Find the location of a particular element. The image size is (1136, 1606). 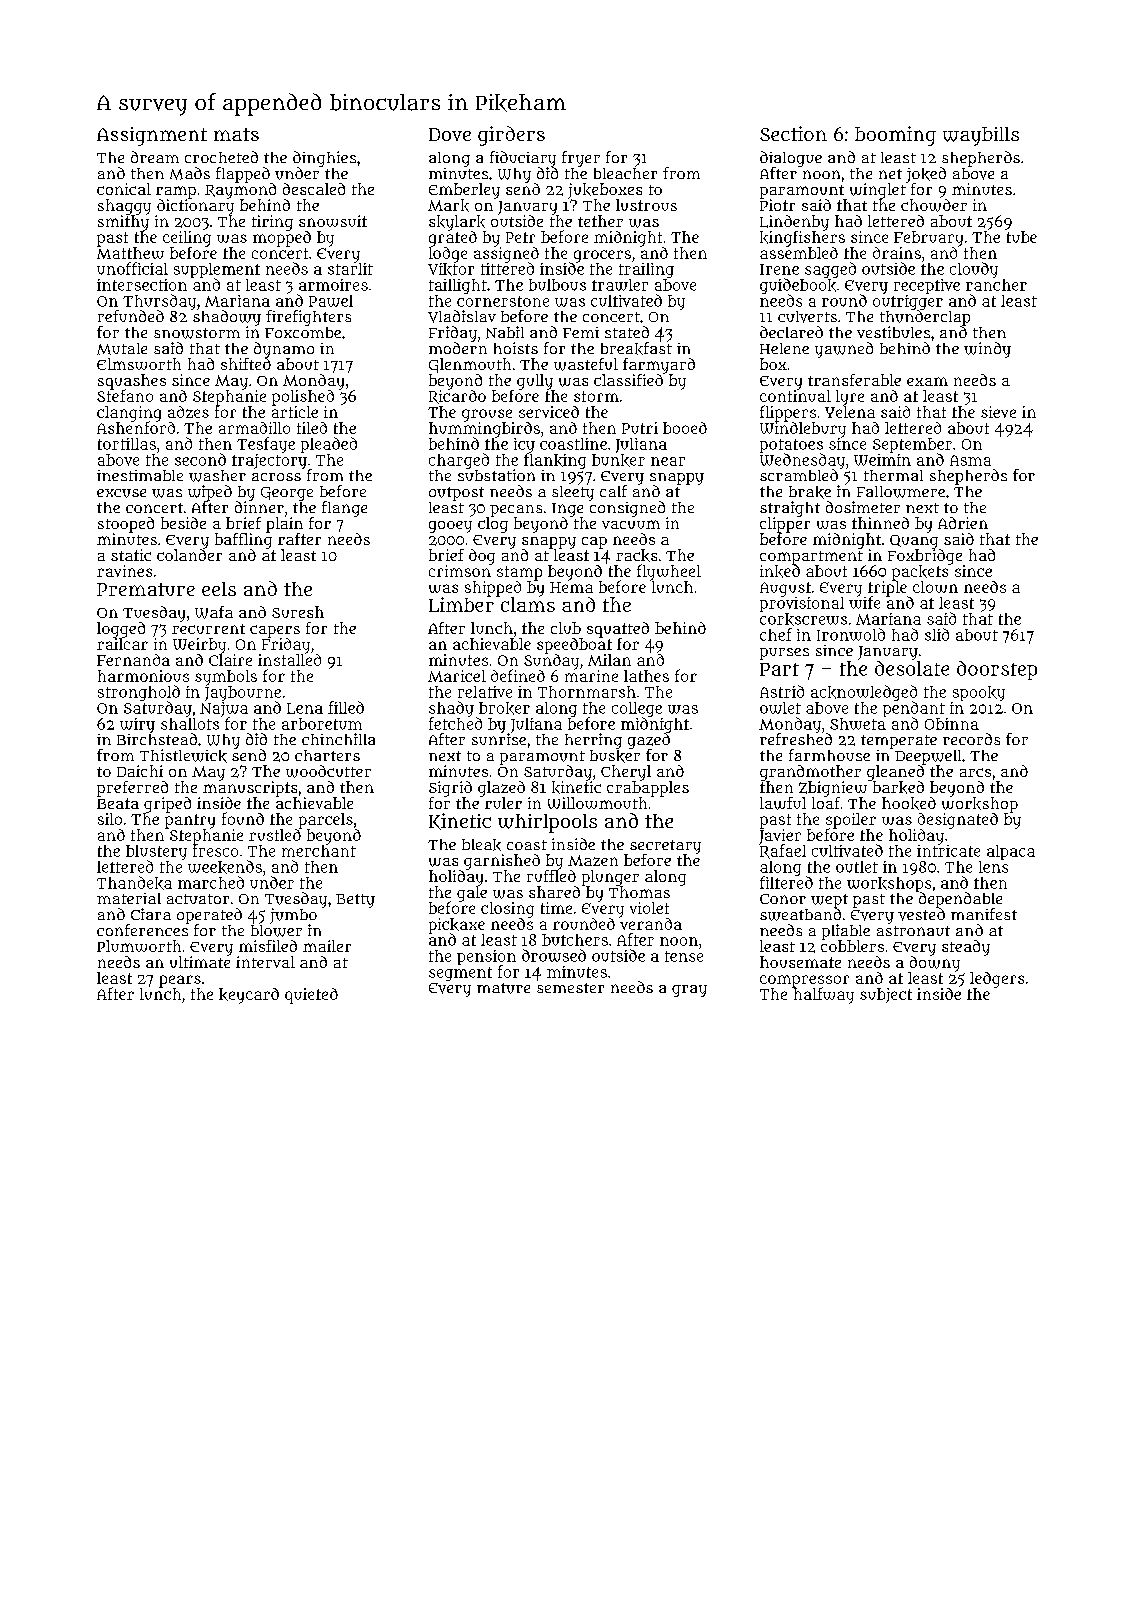

stooped is located at coordinates (126, 525).
